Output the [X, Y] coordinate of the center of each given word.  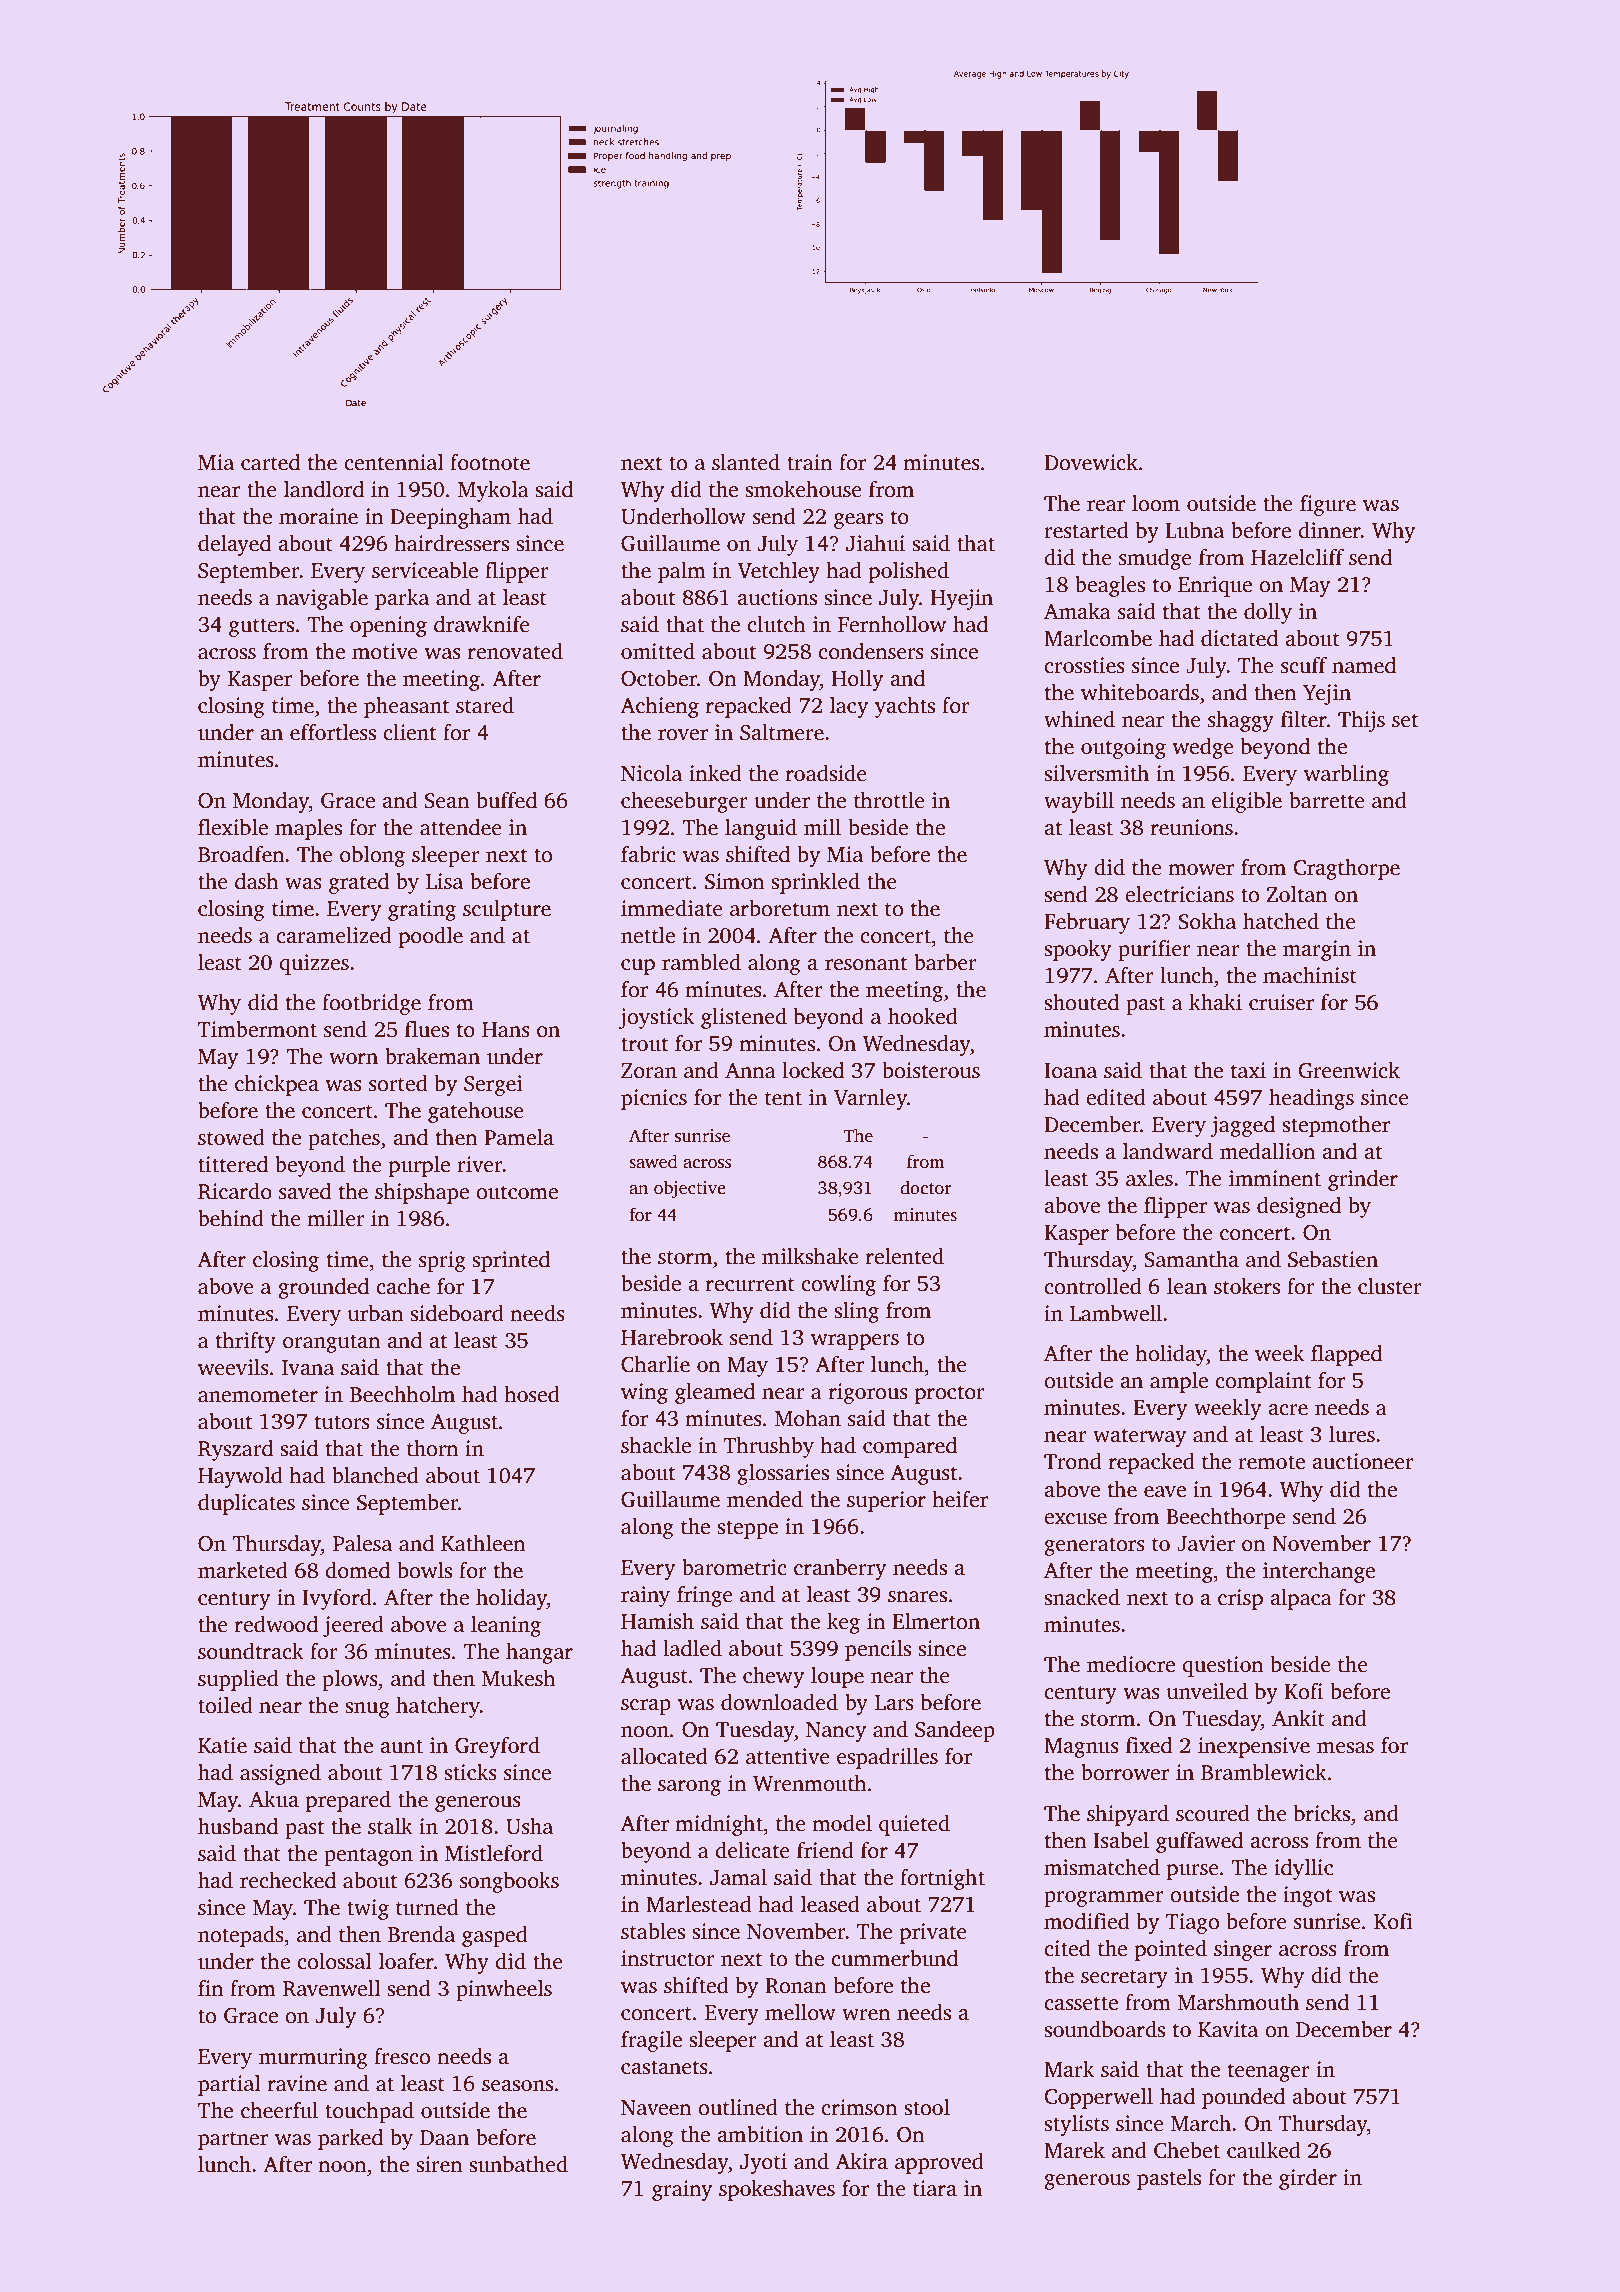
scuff [1304, 665]
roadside [826, 773]
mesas [1345, 1748]
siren [439, 2164]
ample [1179, 1382]
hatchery [438, 1707]
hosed [532, 1394]
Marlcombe [1098, 638]
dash [257, 881]
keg [843, 1623]
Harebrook [672, 1337]
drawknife [482, 624]
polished [909, 572]
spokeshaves [777, 2190]
